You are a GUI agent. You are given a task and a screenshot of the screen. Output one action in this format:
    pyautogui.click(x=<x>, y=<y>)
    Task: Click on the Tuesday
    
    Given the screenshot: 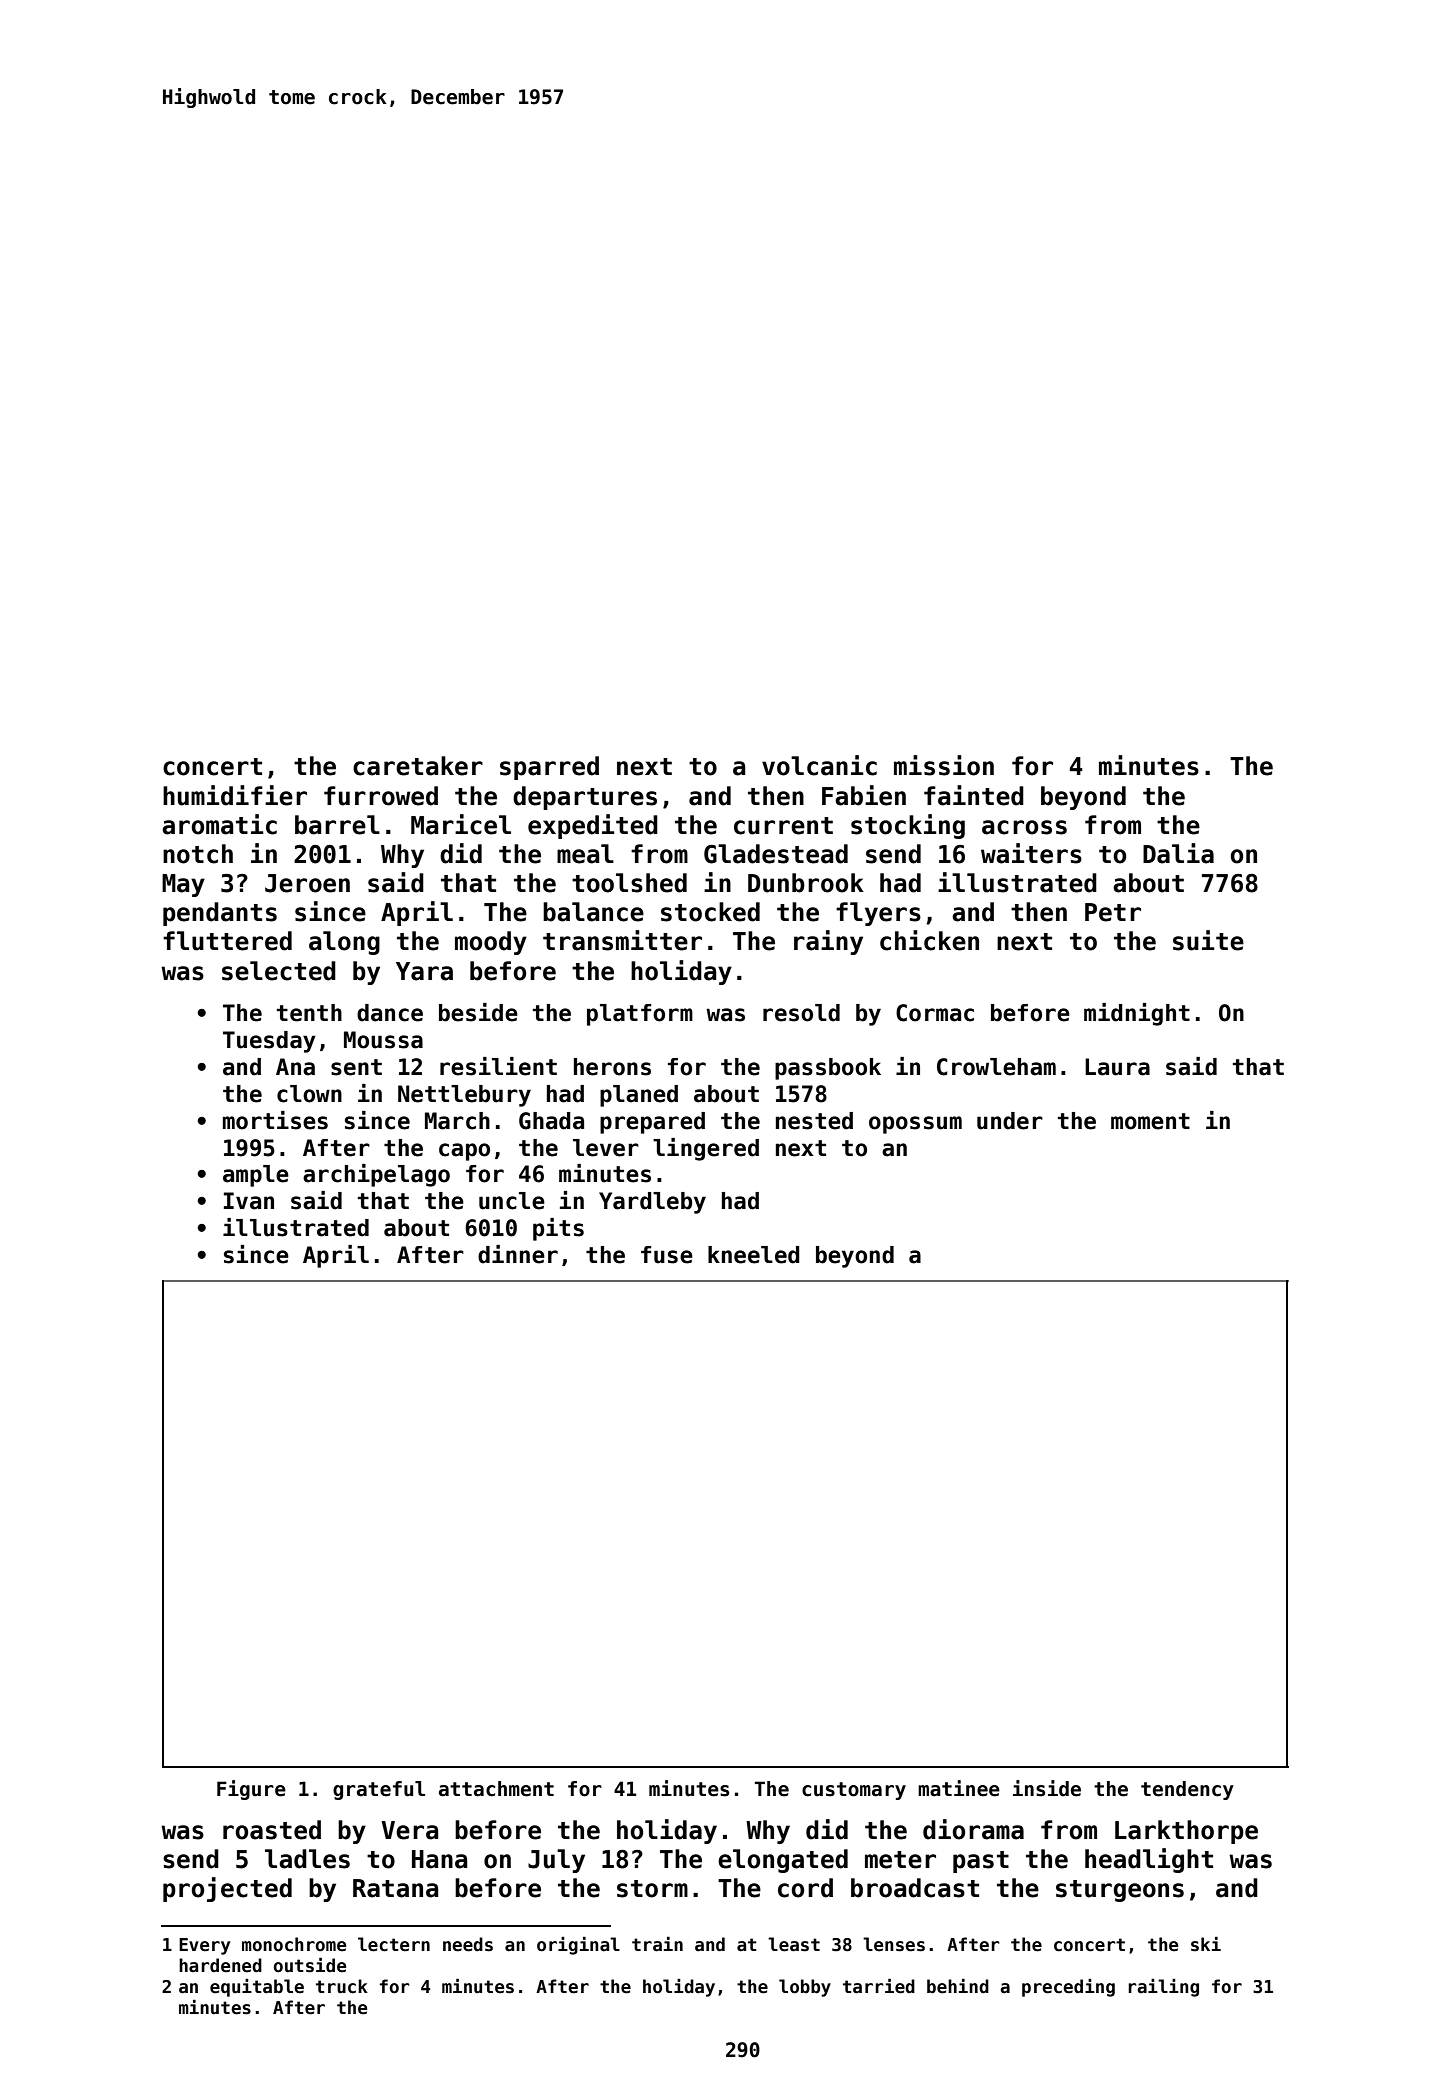 What is the action you would take?
    pyautogui.click(x=269, y=1042)
